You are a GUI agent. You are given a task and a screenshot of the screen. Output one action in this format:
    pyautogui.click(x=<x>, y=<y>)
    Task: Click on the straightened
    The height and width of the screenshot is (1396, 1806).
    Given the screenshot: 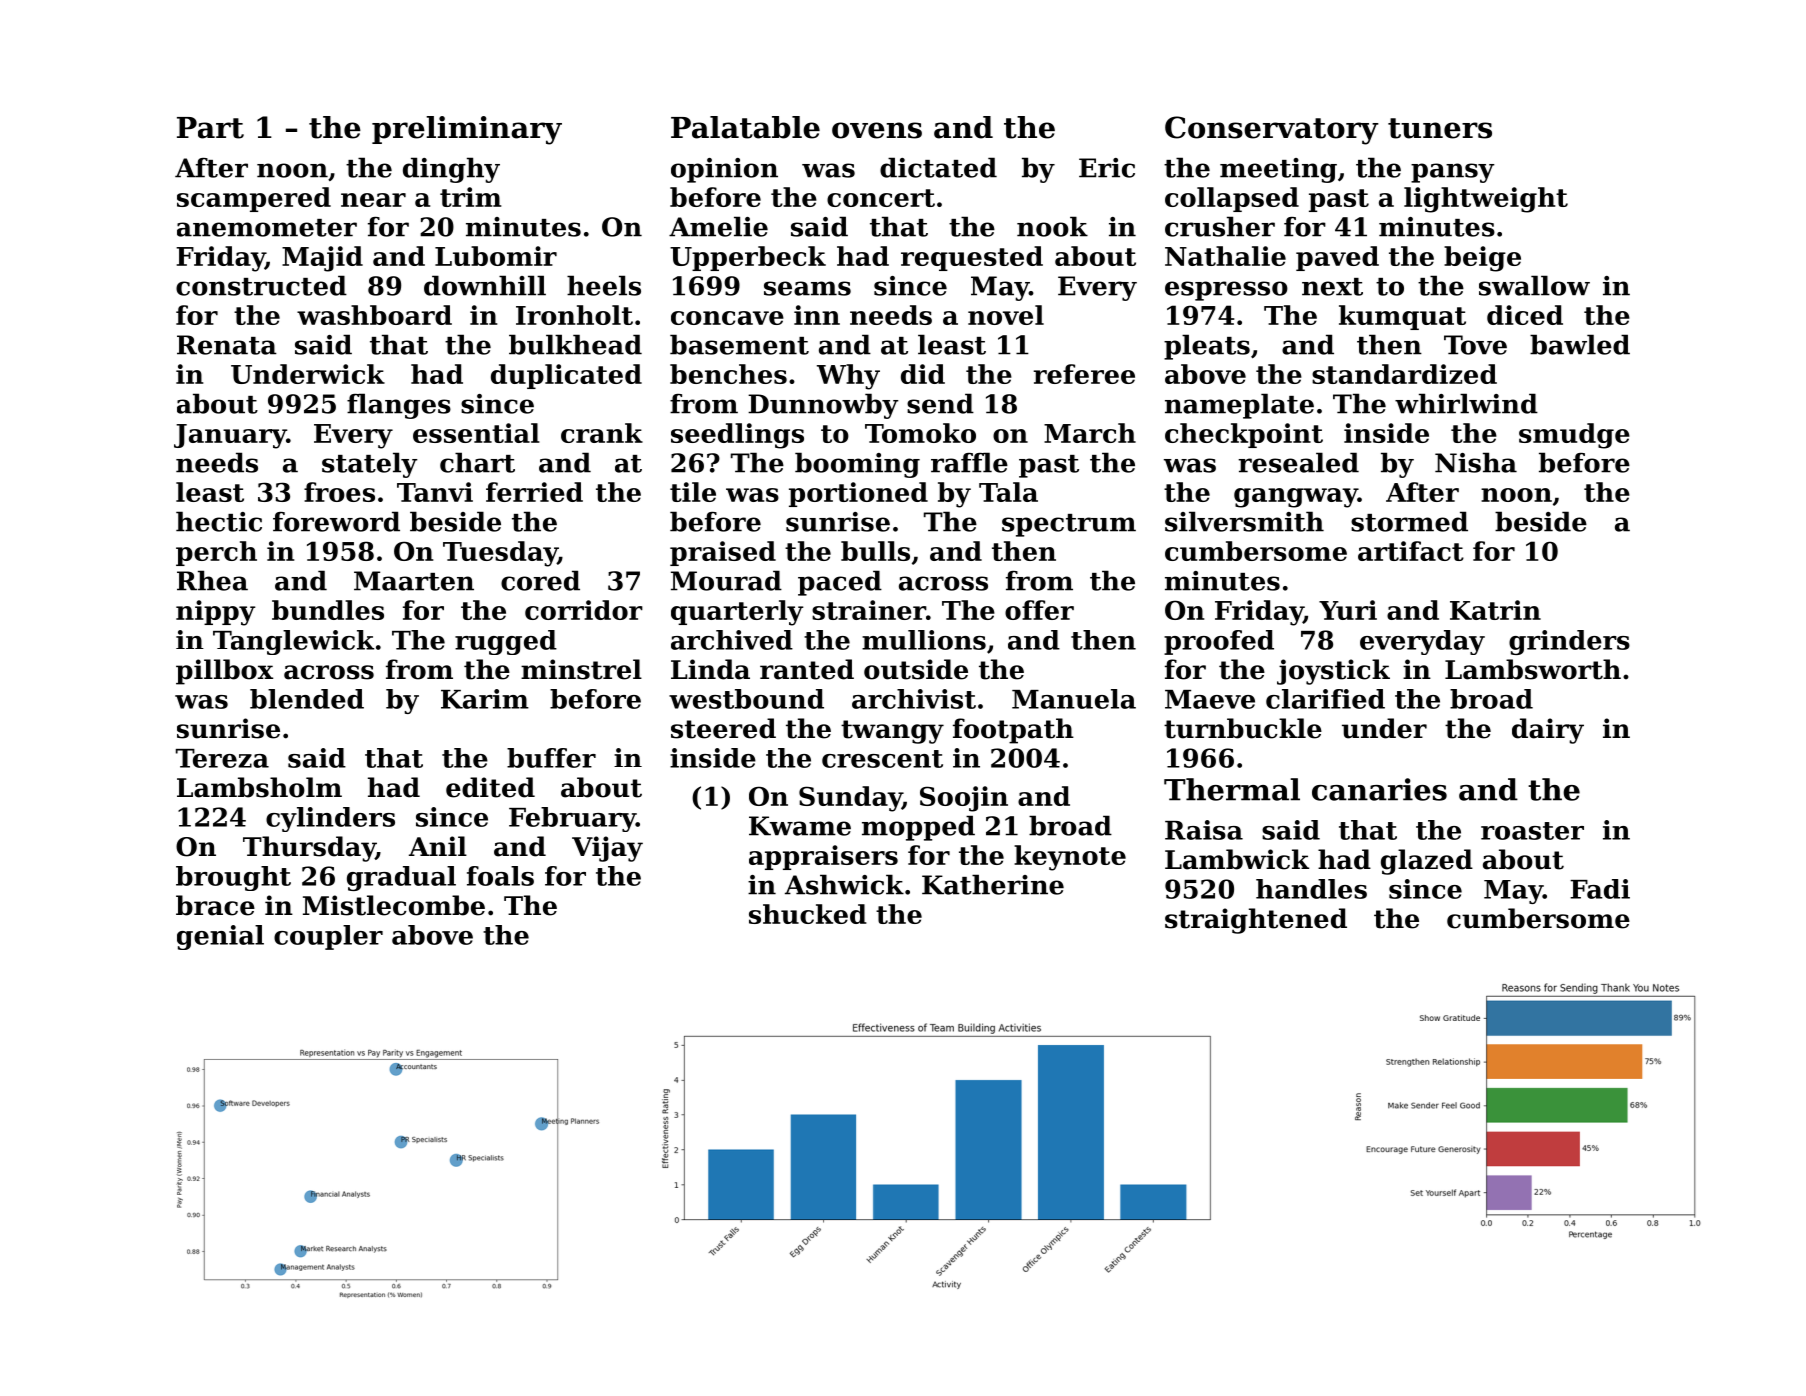 What is the action you would take?
    pyautogui.click(x=1256, y=921)
